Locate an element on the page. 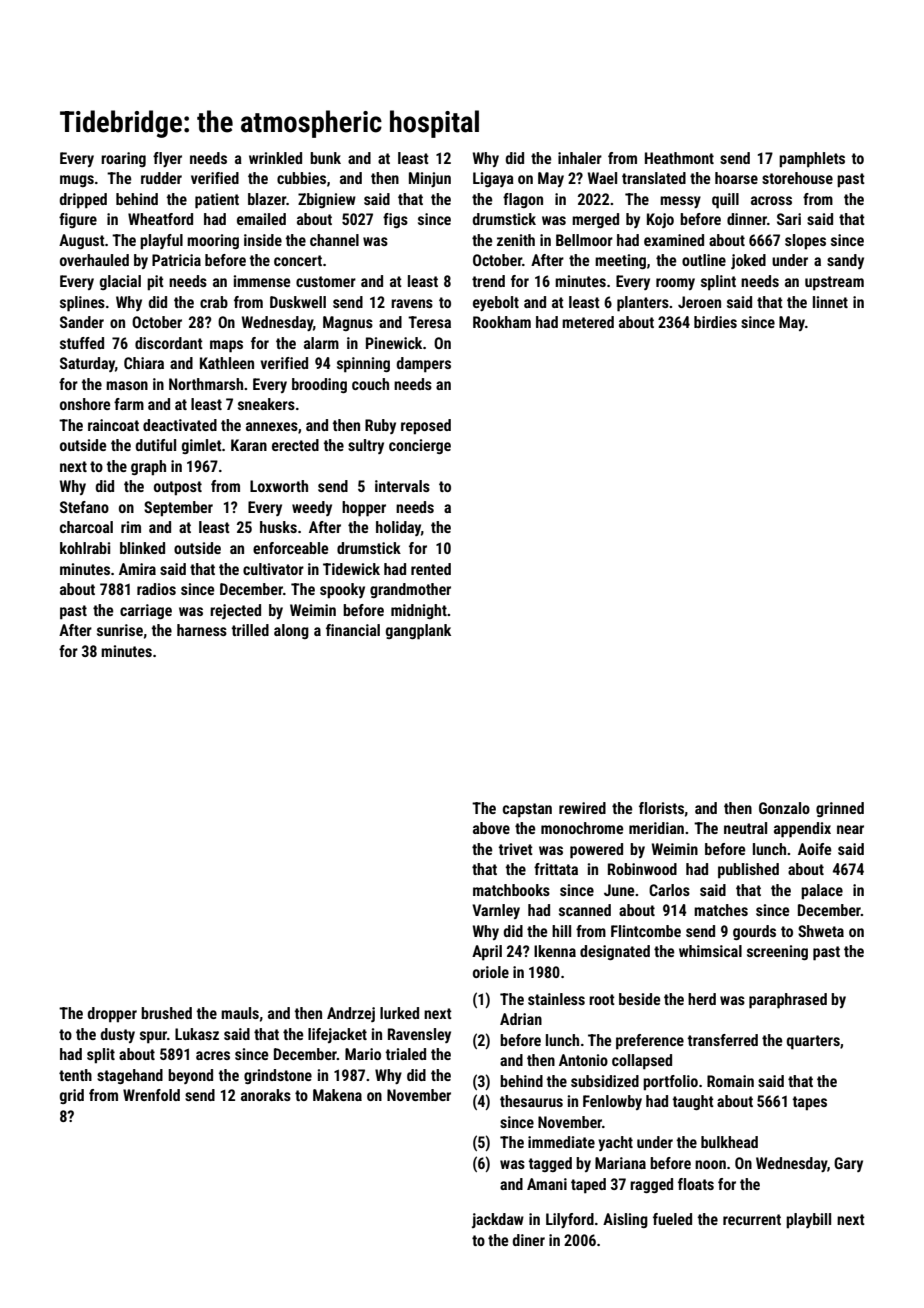 Image resolution: width=924 pixels, height=1308 pixels. diner is located at coordinates (529, 1240).
